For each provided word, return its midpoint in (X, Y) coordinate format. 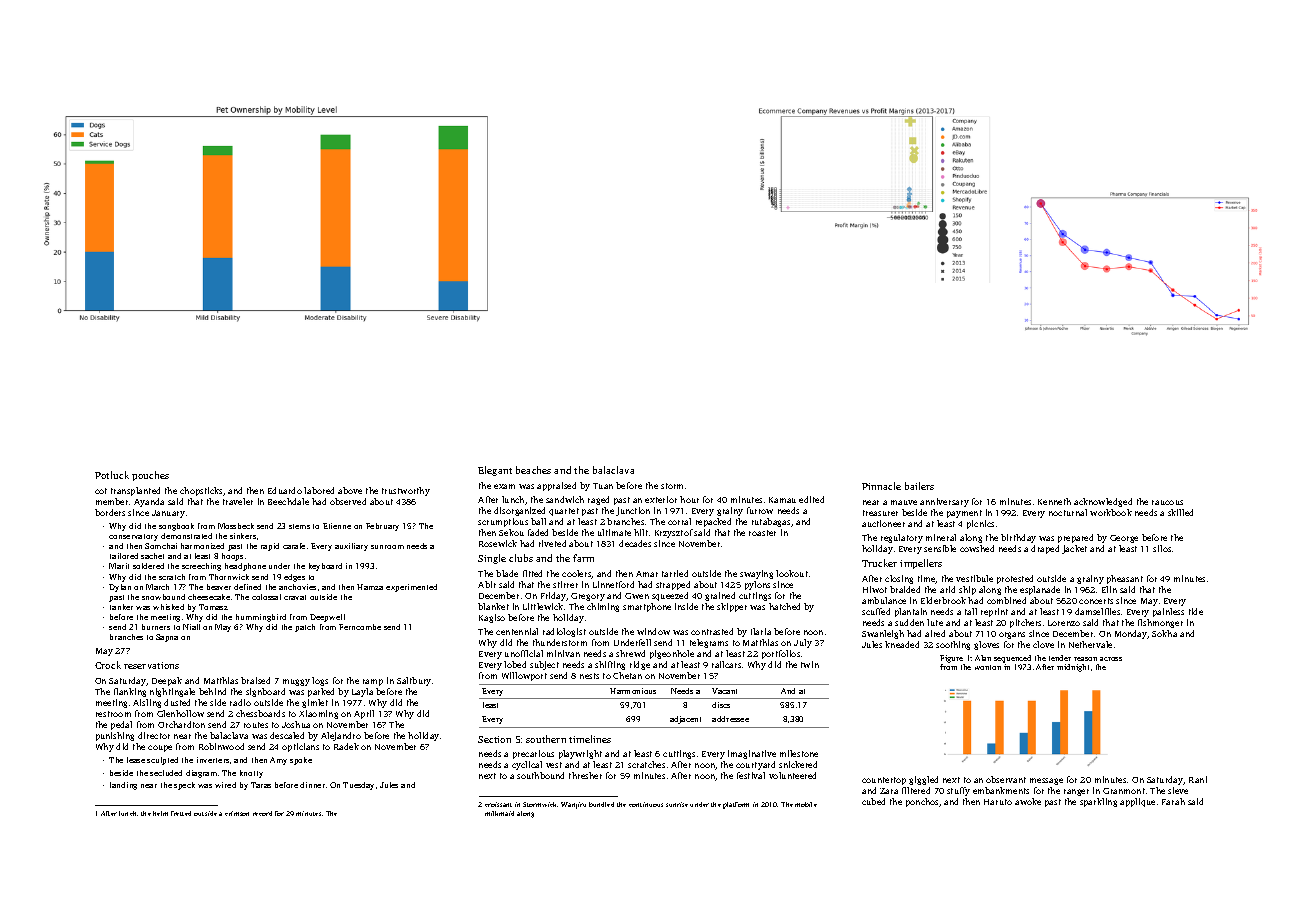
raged (598, 500)
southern (546, 739)
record (262, 813)
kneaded (902, 644)
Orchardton (181, 724)
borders (110, 512)
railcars (726, 664)
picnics (980, 524)
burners (156, 627)
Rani (1198, 779)
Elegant (495, 471)
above (350, 490)
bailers (919, 486)
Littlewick (543, 606)
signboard (265, 692)
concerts (1096, 601)
